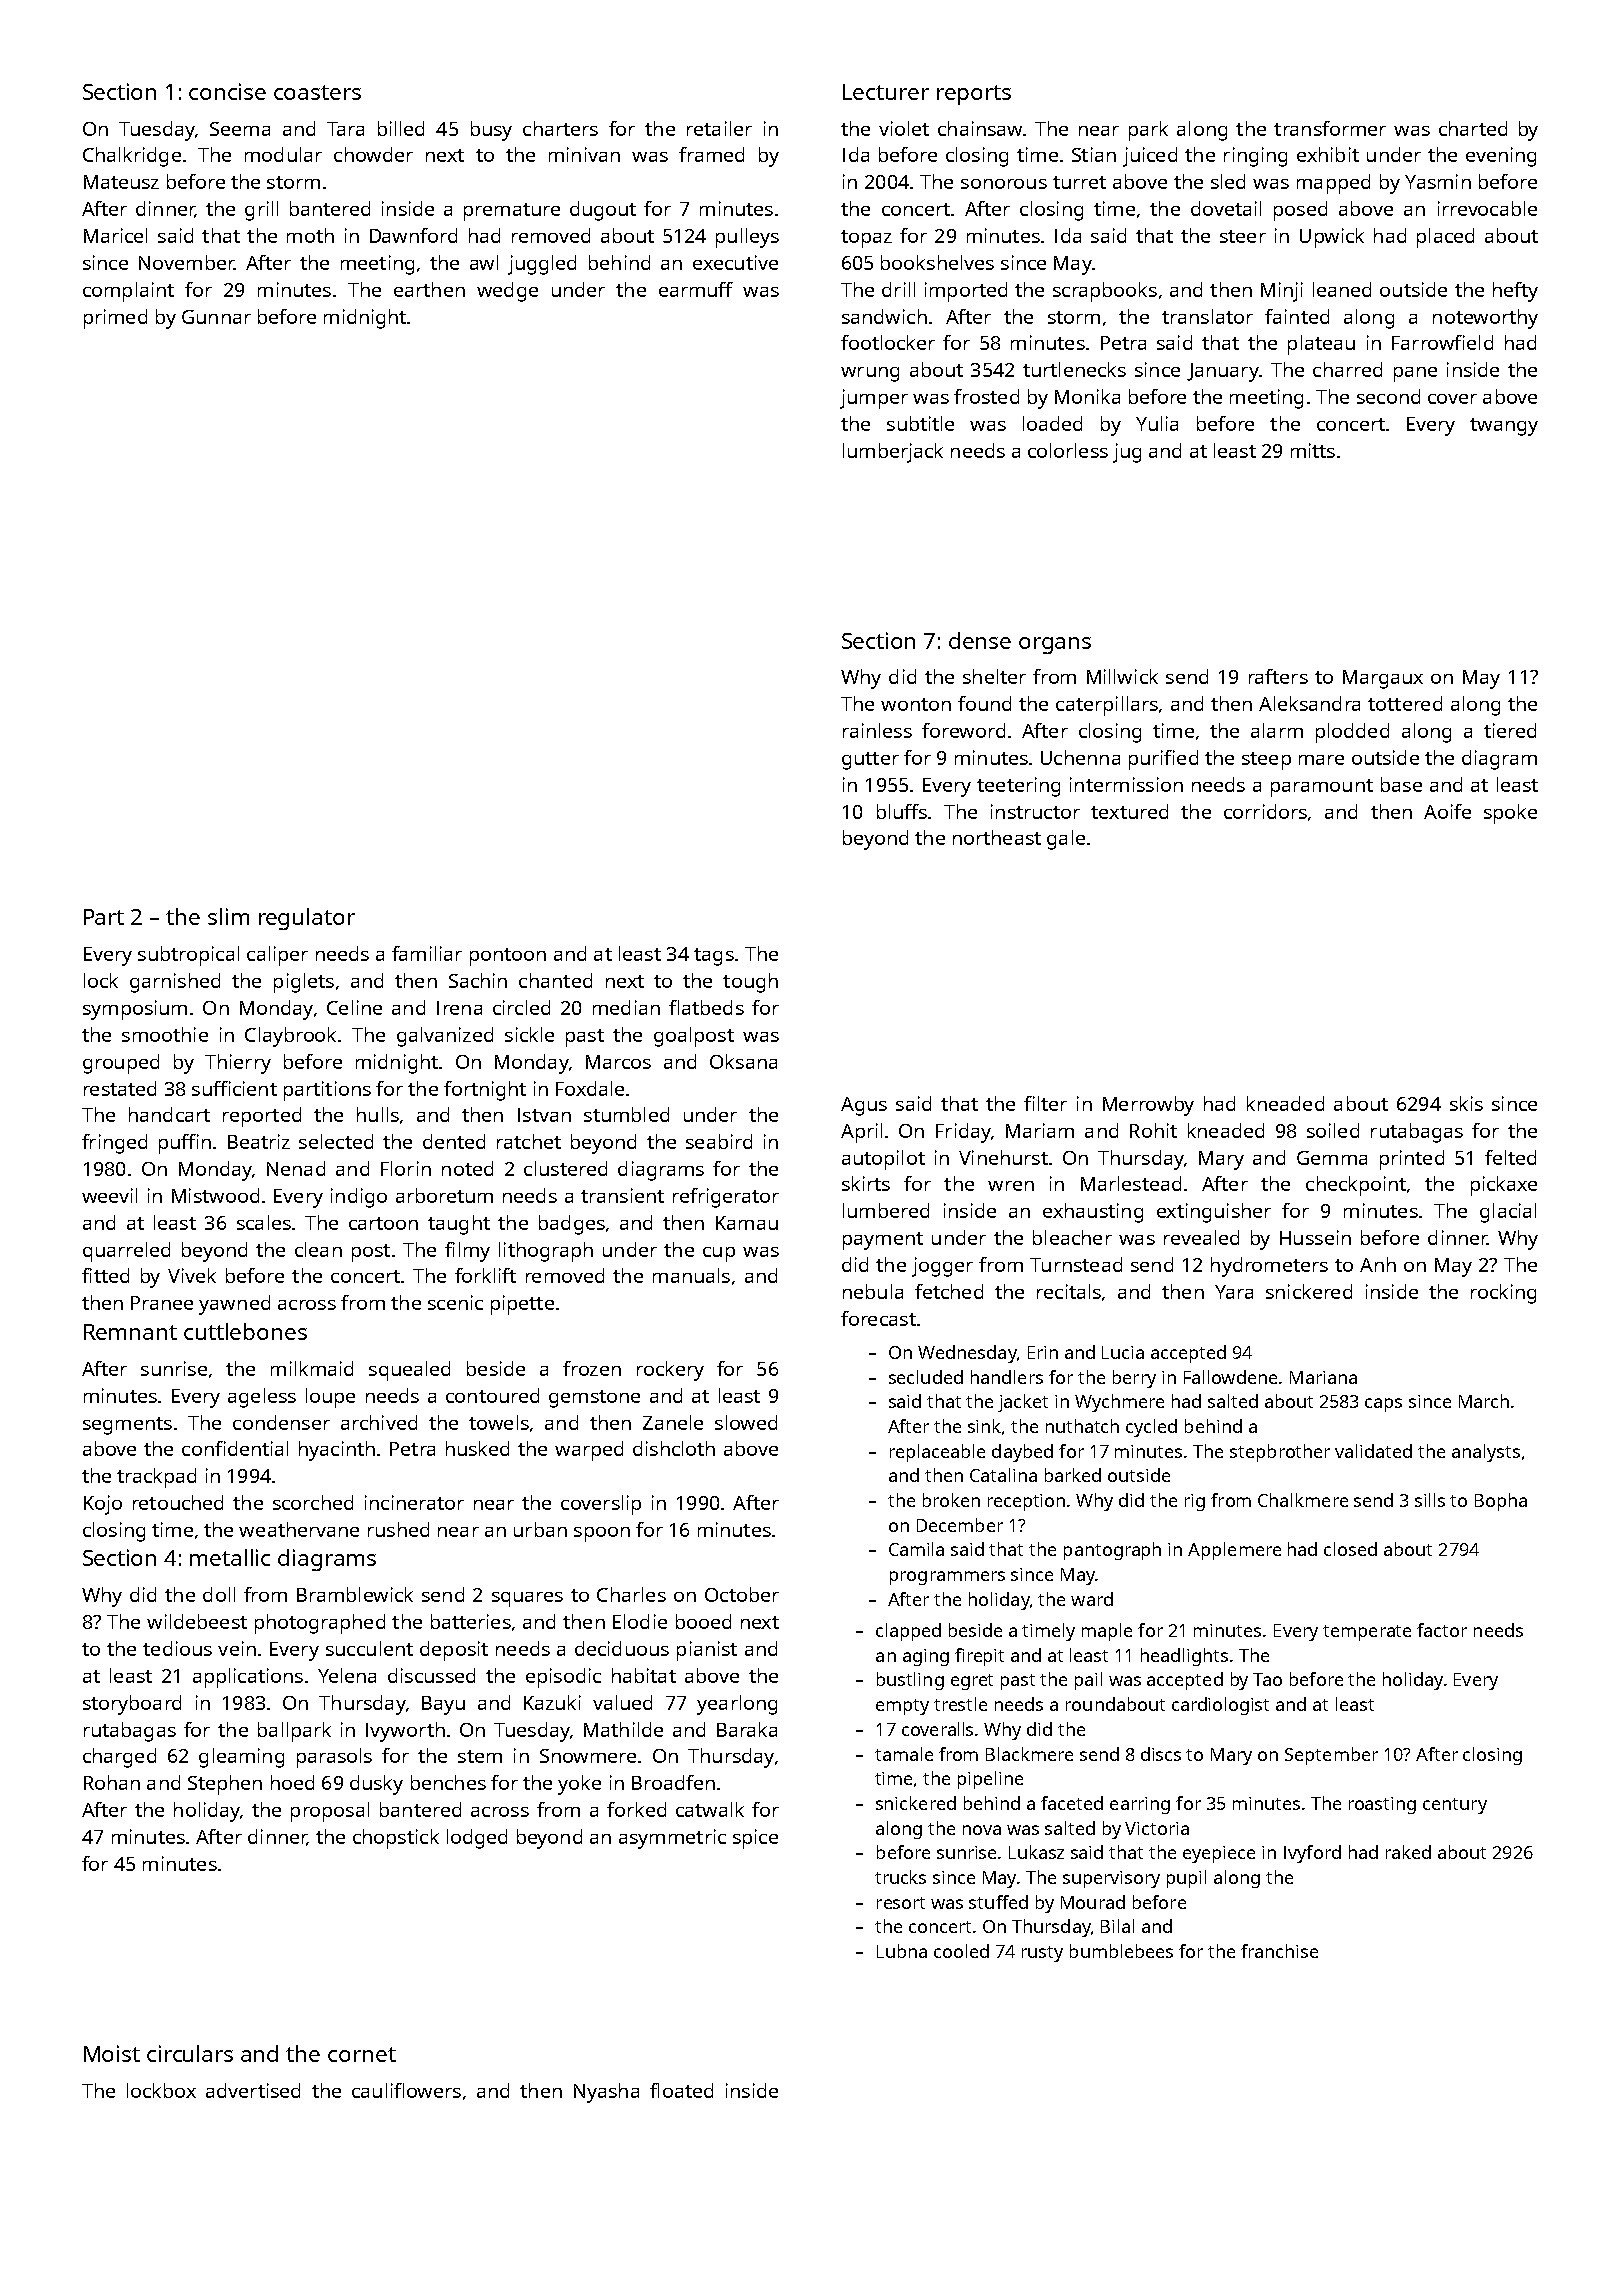 The image size is (1620, 2292). What do you see at coordinates (902, 1951) in the screenshot?
I see `Lubna` at bounding box center [902, 1951].
